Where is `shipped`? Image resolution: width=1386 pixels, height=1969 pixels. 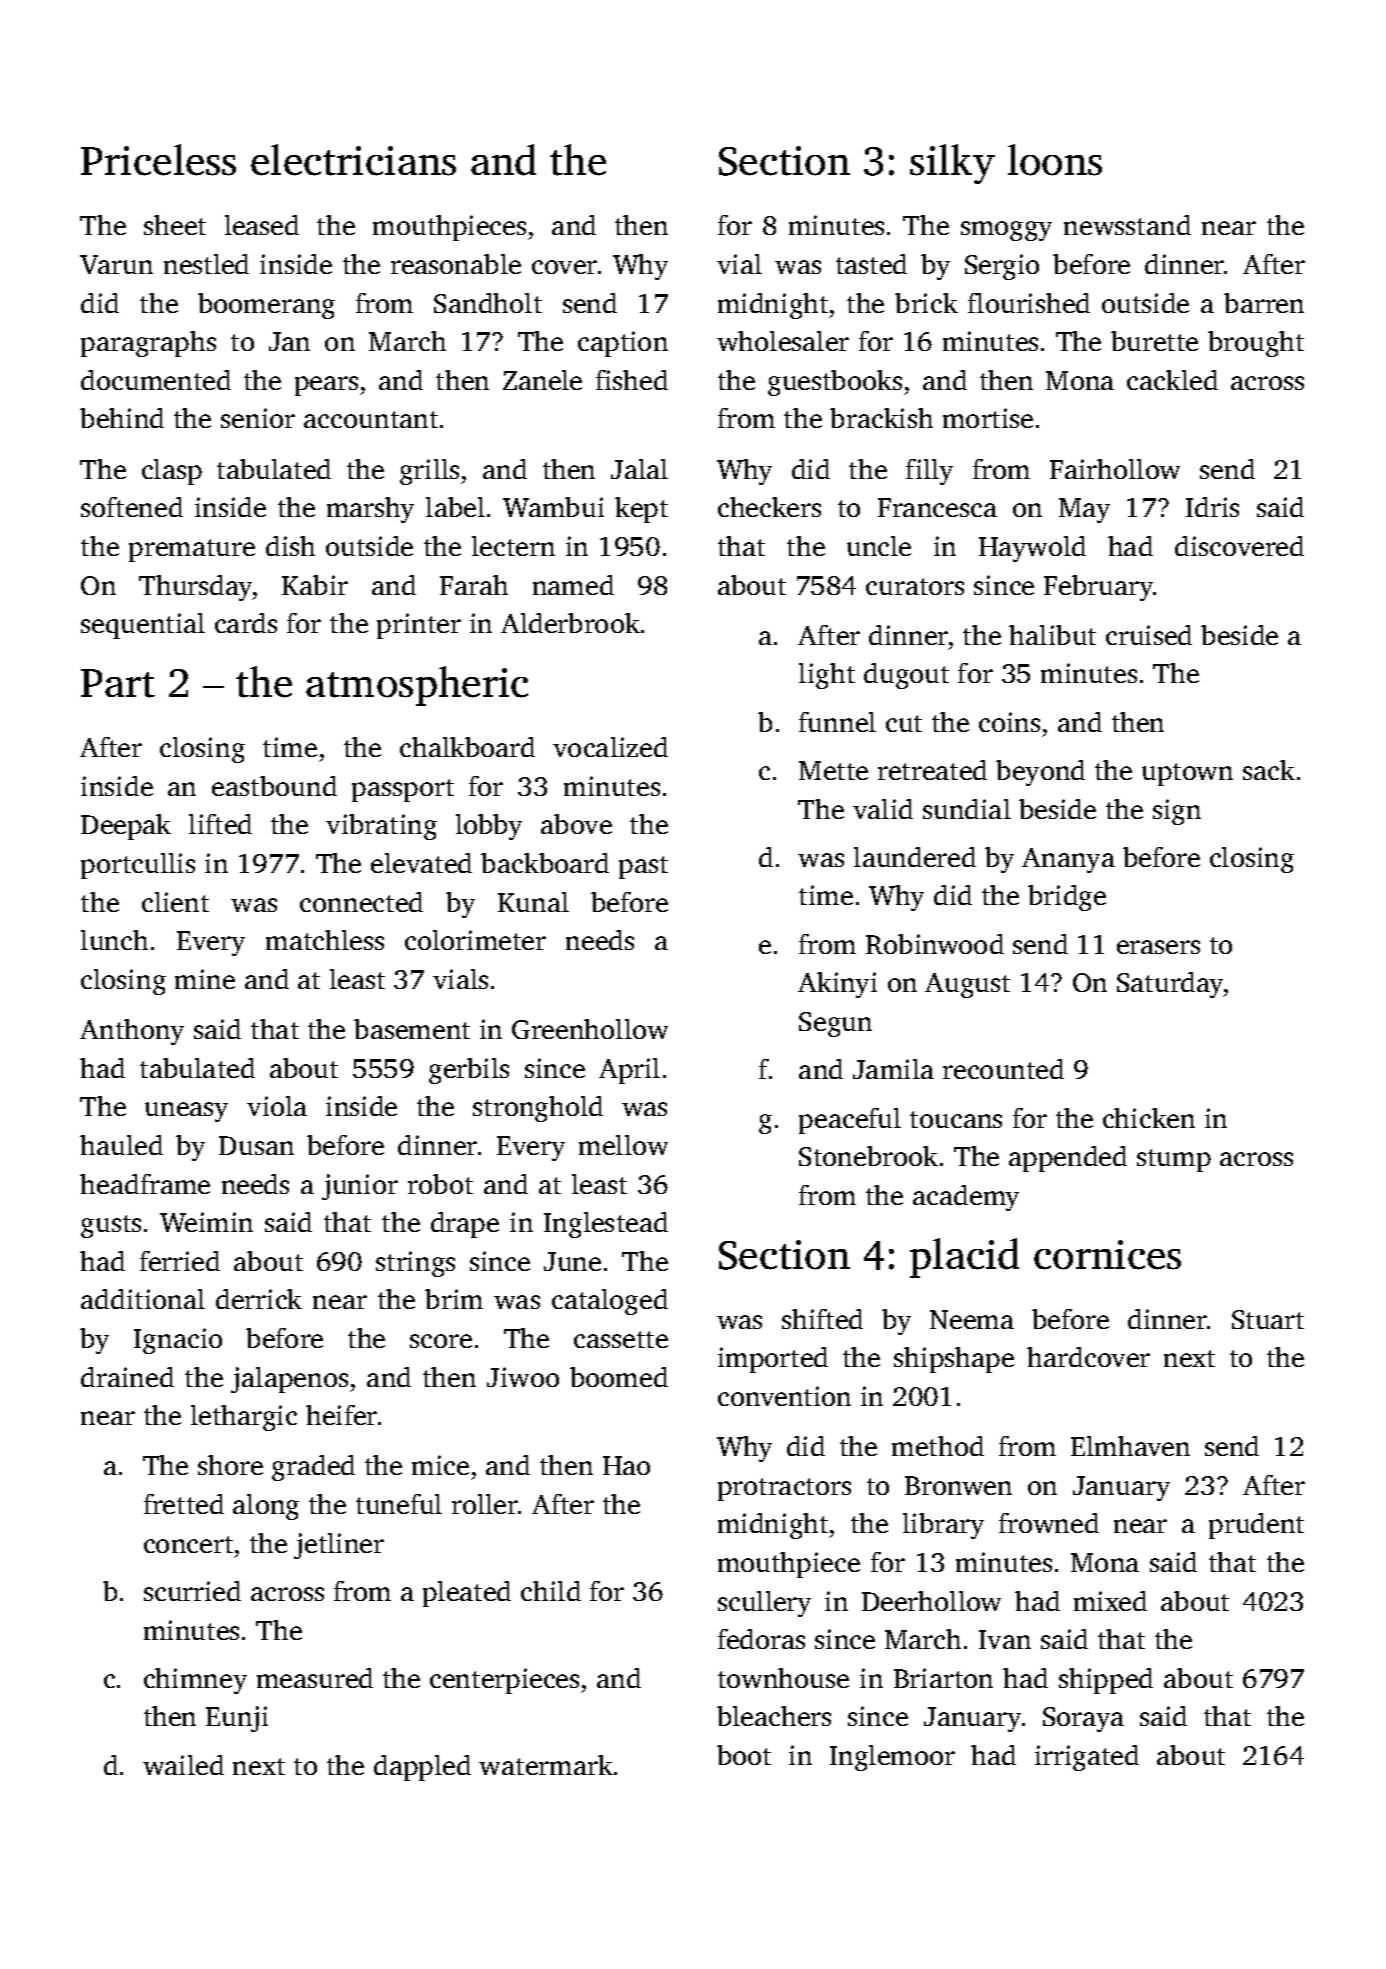
shipped is located at coordinates (1106, 1681).
